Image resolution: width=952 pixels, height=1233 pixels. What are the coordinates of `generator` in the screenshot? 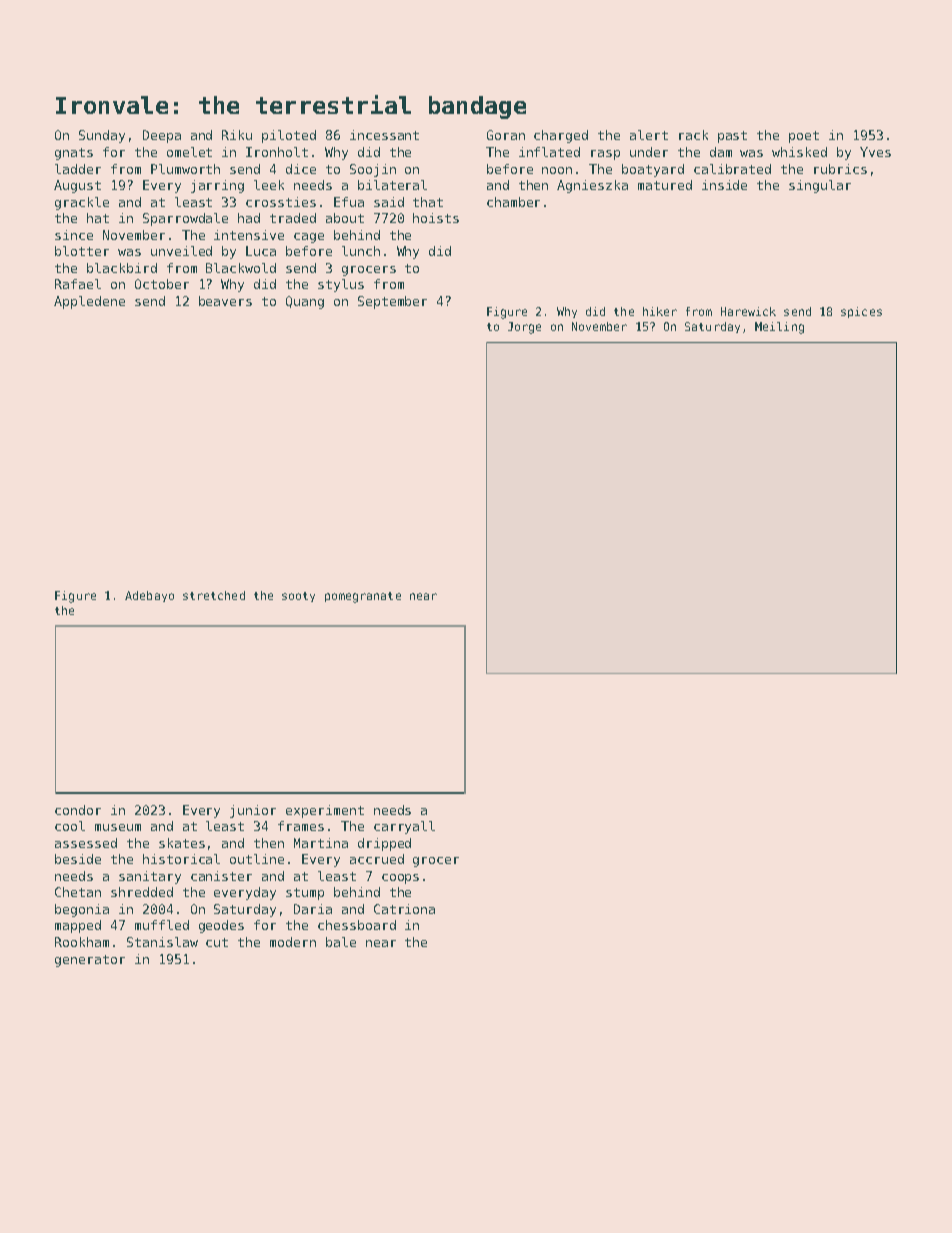 It's located at (90, 961).
